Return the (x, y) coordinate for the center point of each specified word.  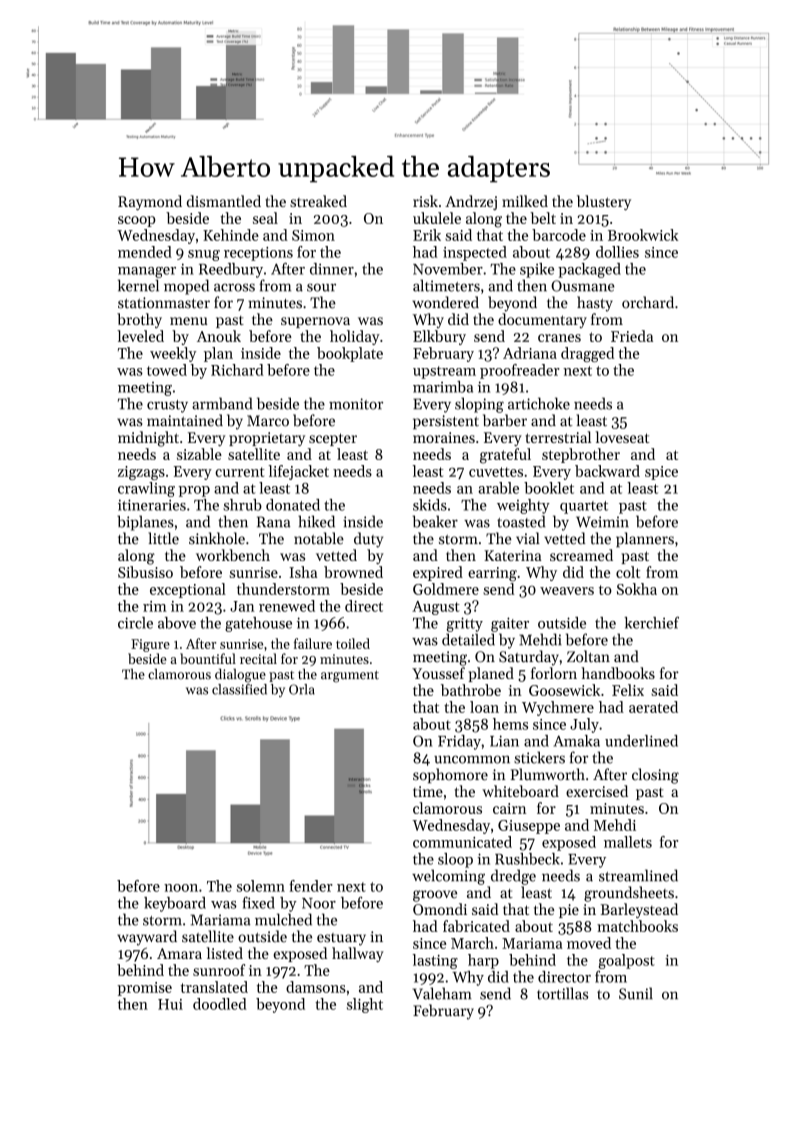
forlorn (554, 673)
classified (239, 689)
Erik (427, 235)
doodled (220, 1004)
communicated (462, 842)
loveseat (622, 437)
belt (543, 218)
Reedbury (231, 270)
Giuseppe (529, 827)
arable (498, 488)
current (240, 472)
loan (484, 707)
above (177, 623)
